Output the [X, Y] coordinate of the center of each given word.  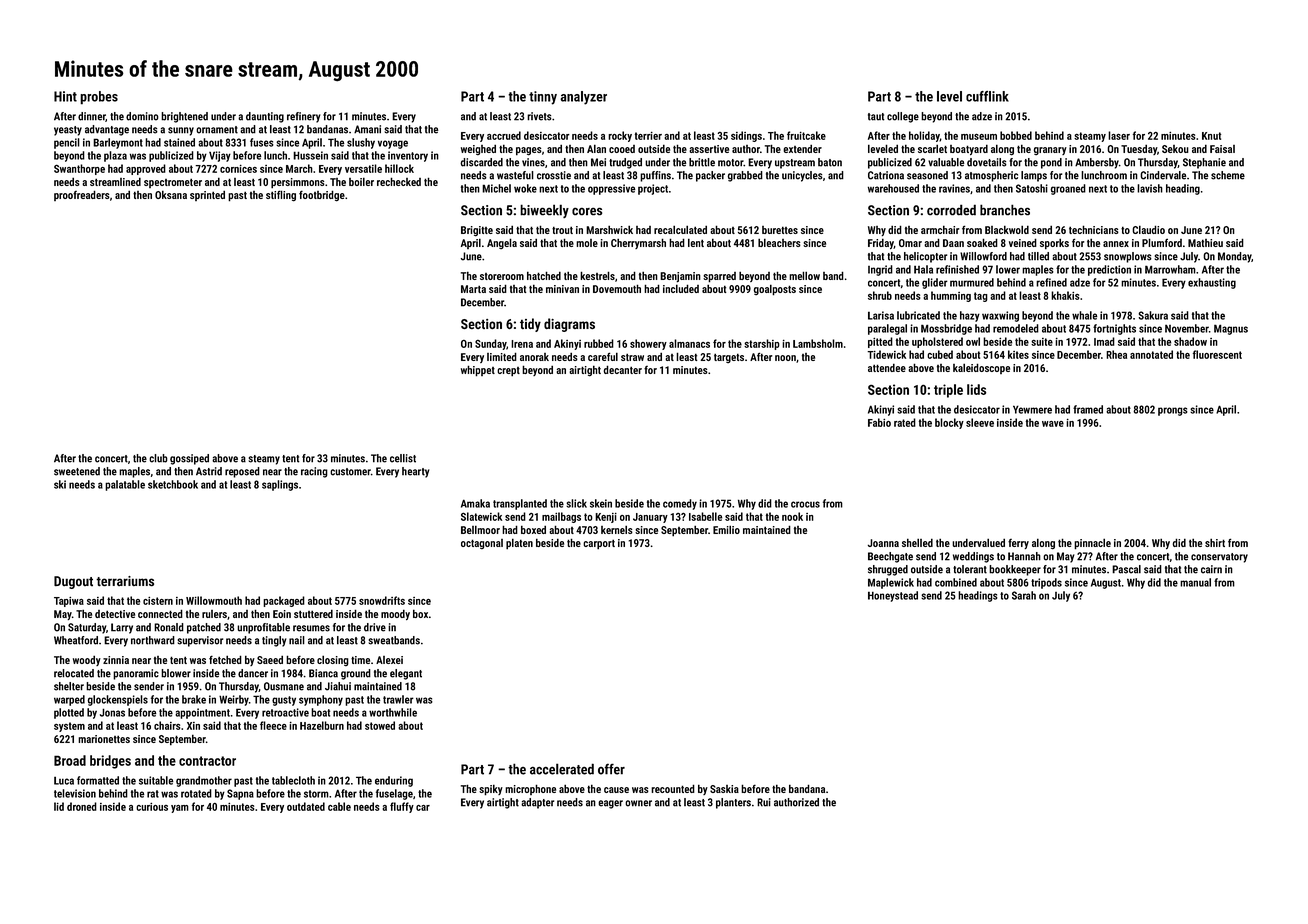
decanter [623, 369]
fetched [225, 659]
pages [529, 151]
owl [973, 341]
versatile [363, 168]
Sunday [490, 344]
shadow [1190, 341]
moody [395, 614]
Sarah [1024, 595]
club [158, 458]
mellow [804, 275]
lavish [1150, 188]
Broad [70, 760]
